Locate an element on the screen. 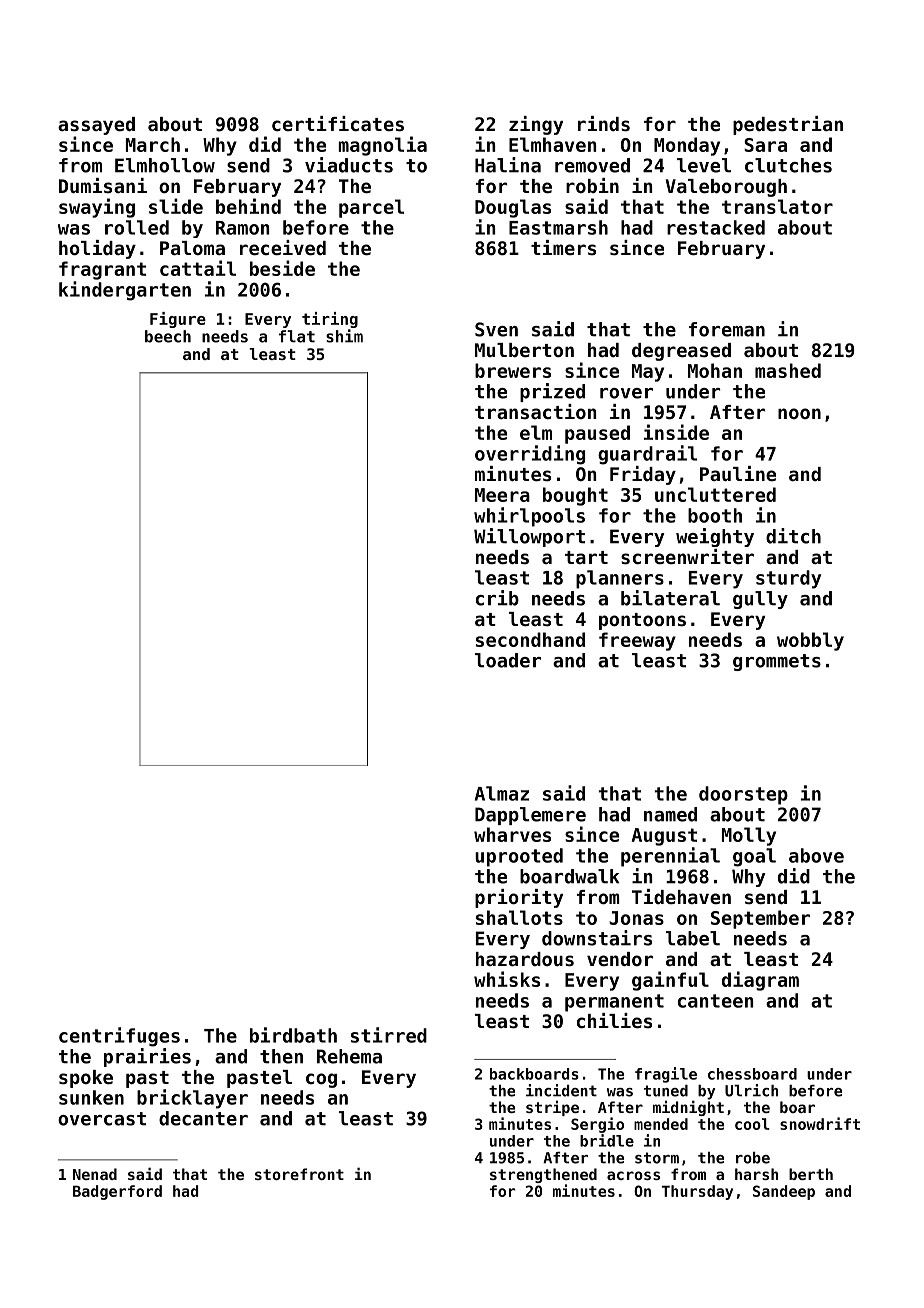  Almaz is located at coordinates (502, 793).
